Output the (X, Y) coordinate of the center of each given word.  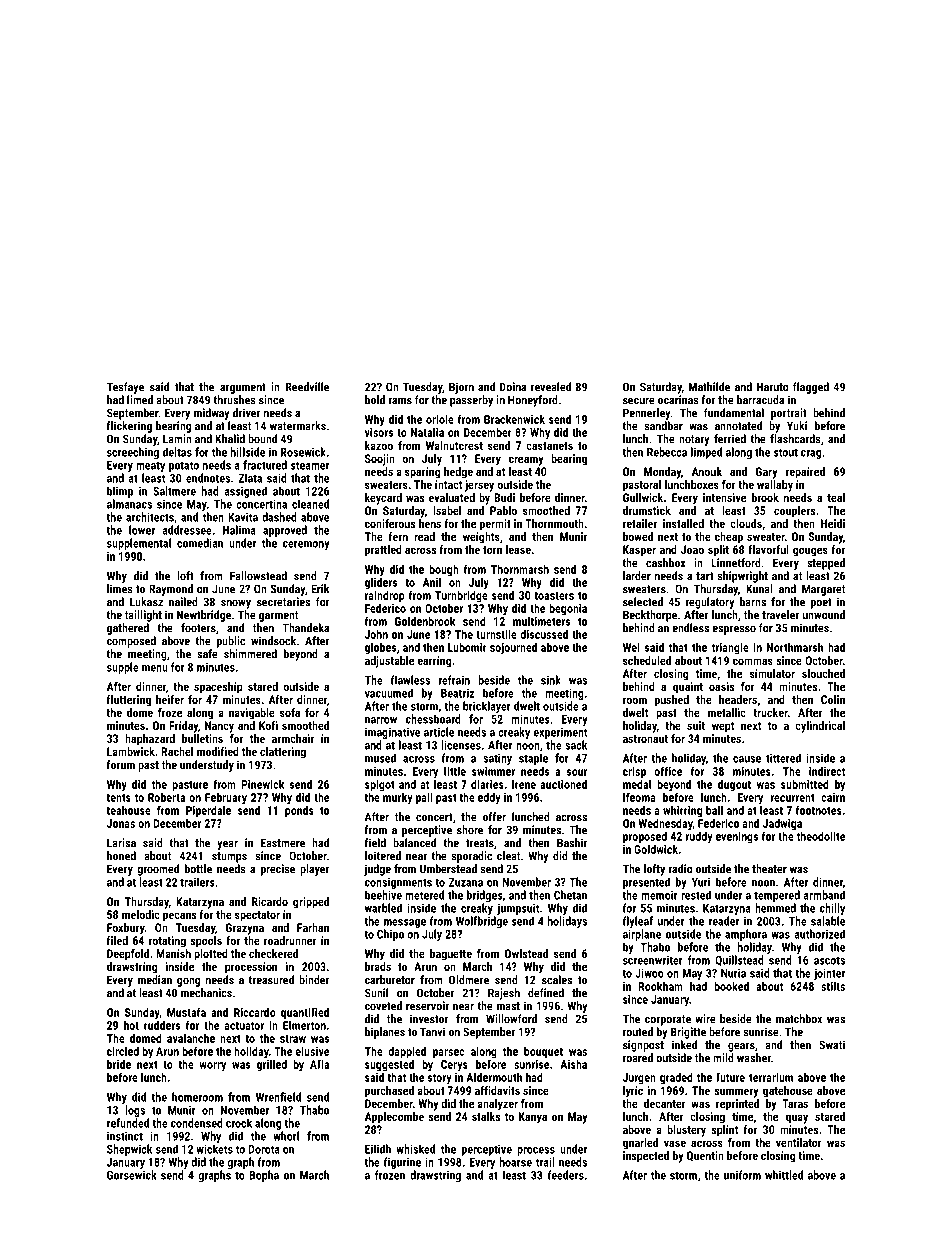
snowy (236, 604)
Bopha (264, 1176)
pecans (179, 917)
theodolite (821, 836)
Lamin (177, 439)
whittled (784, 1175)
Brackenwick (514, 419)
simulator (772, 673)
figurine (402, 1163)
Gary (767, 473)
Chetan (570, 895)
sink (551, 680)
